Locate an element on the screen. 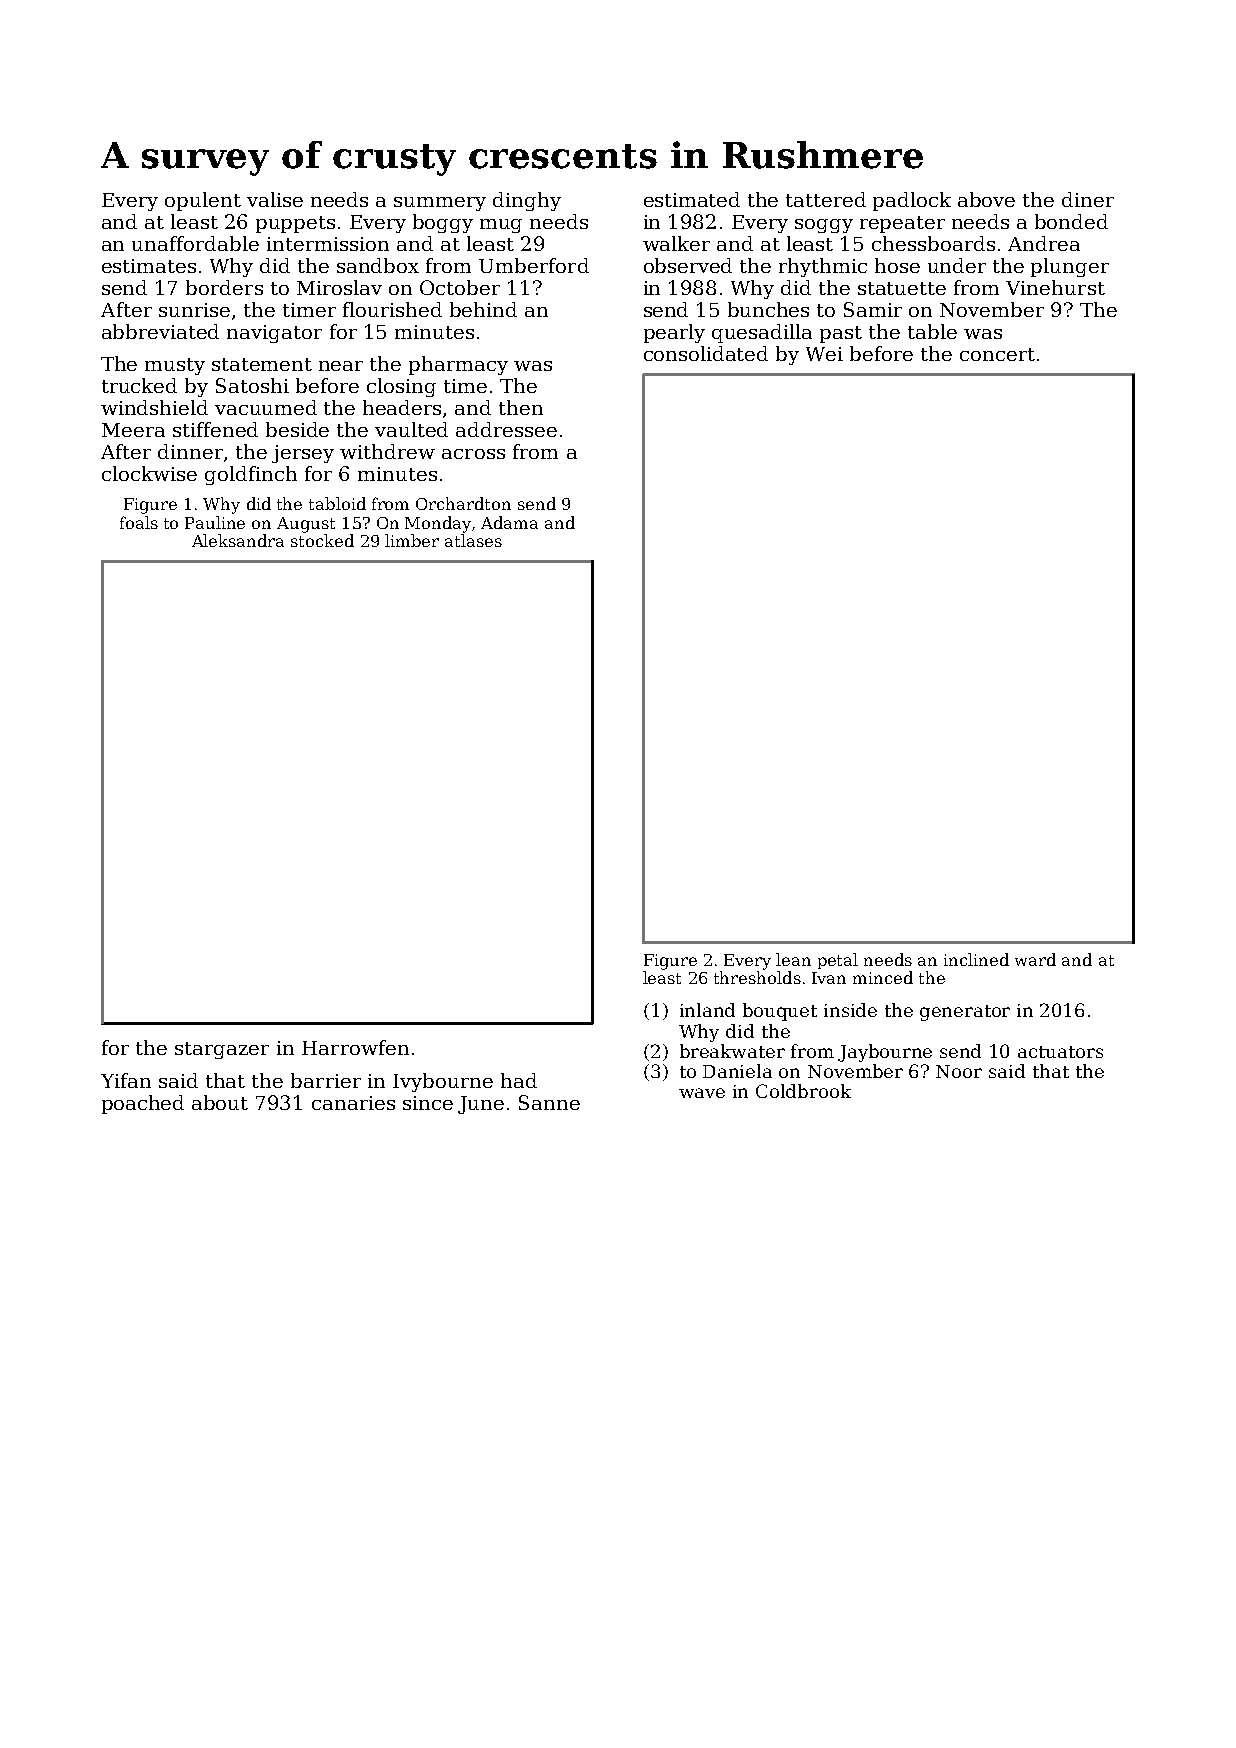 The image size is (1236, 1748). breakwater is located at coordinates (732, 1051).
